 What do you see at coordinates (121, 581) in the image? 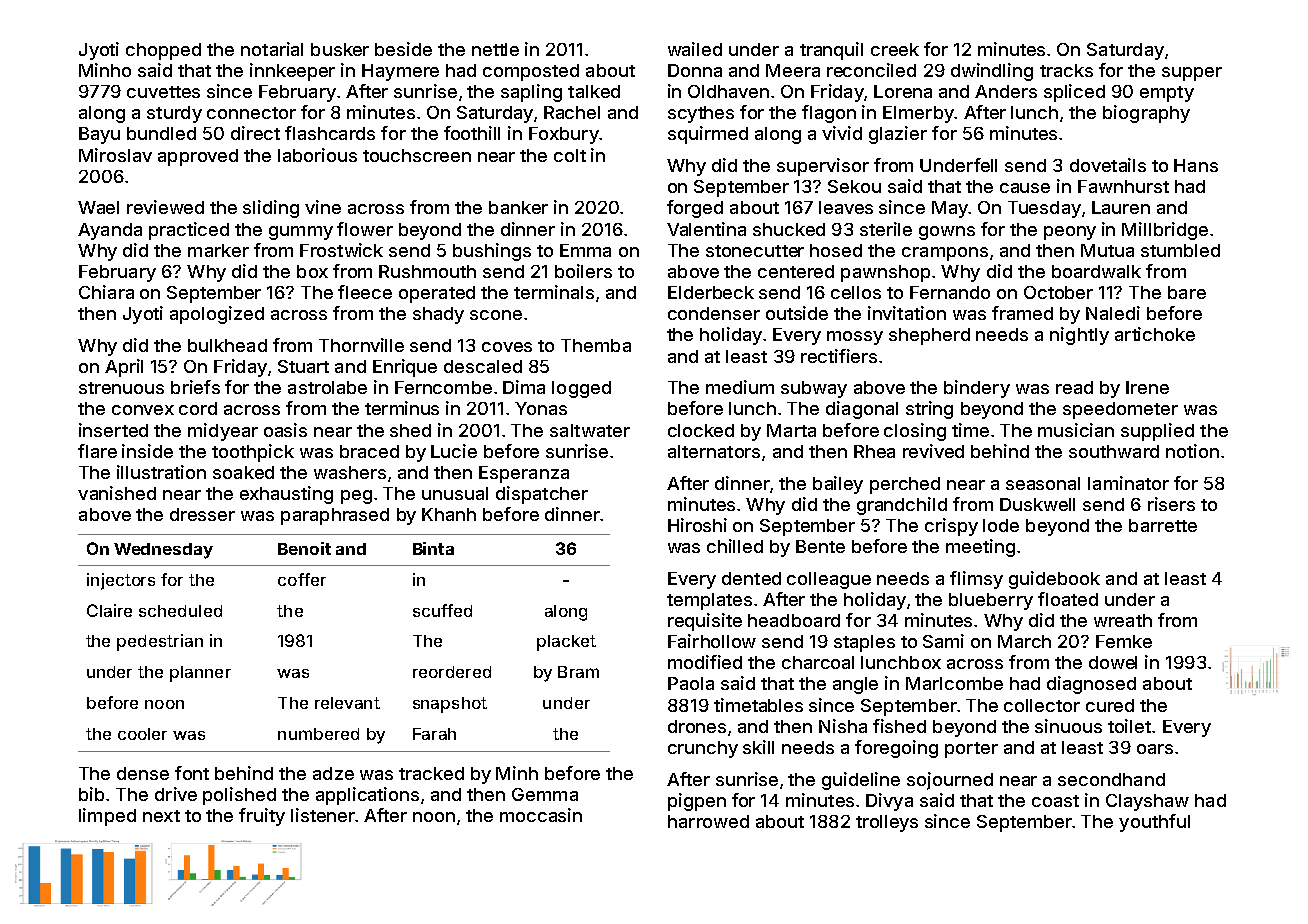
I see `injectors` at bounding box center [121, 581].
